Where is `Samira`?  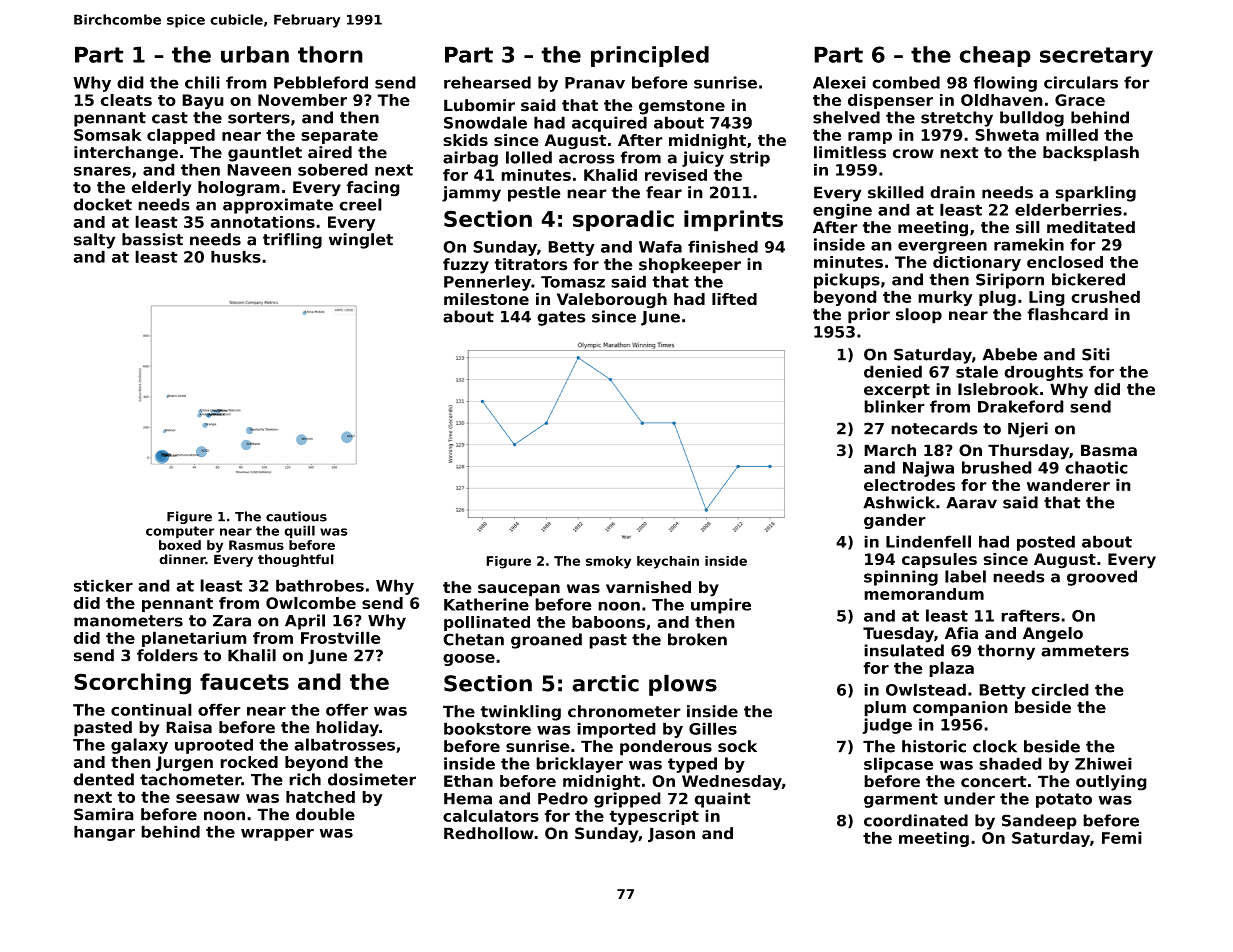
Samira is located at coordinates (104, 814).
